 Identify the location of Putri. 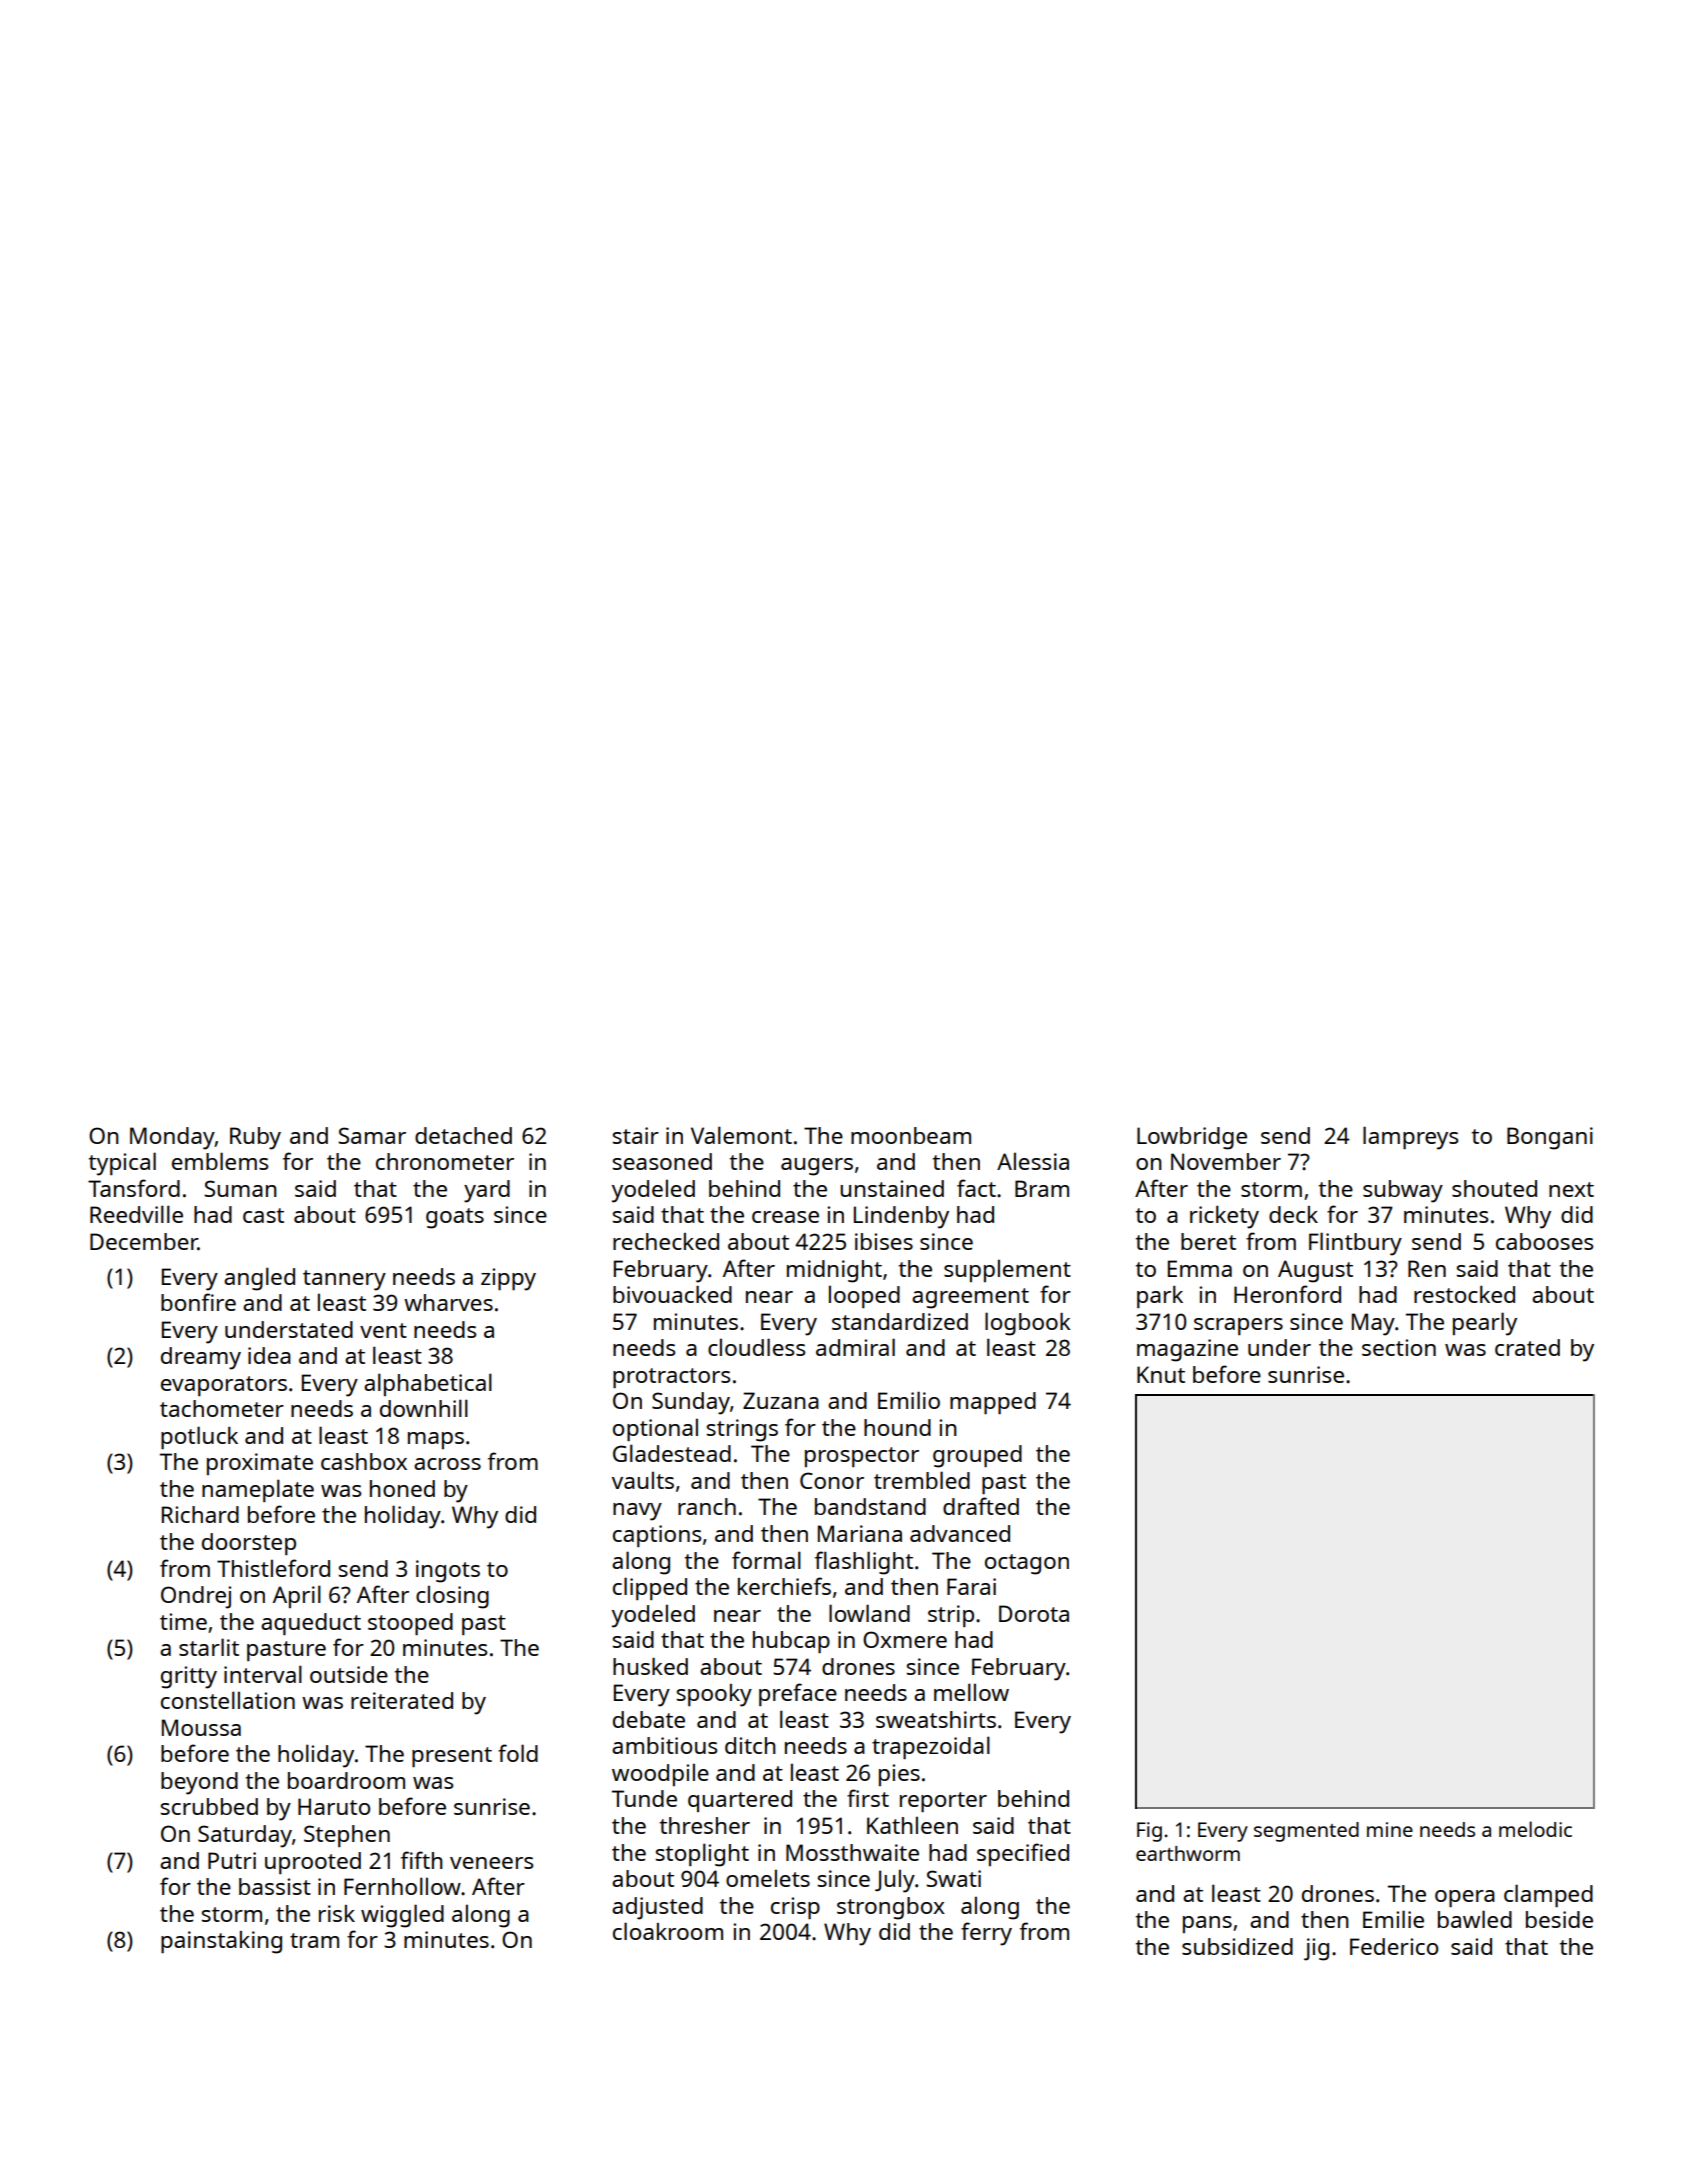
(232, 1860).
